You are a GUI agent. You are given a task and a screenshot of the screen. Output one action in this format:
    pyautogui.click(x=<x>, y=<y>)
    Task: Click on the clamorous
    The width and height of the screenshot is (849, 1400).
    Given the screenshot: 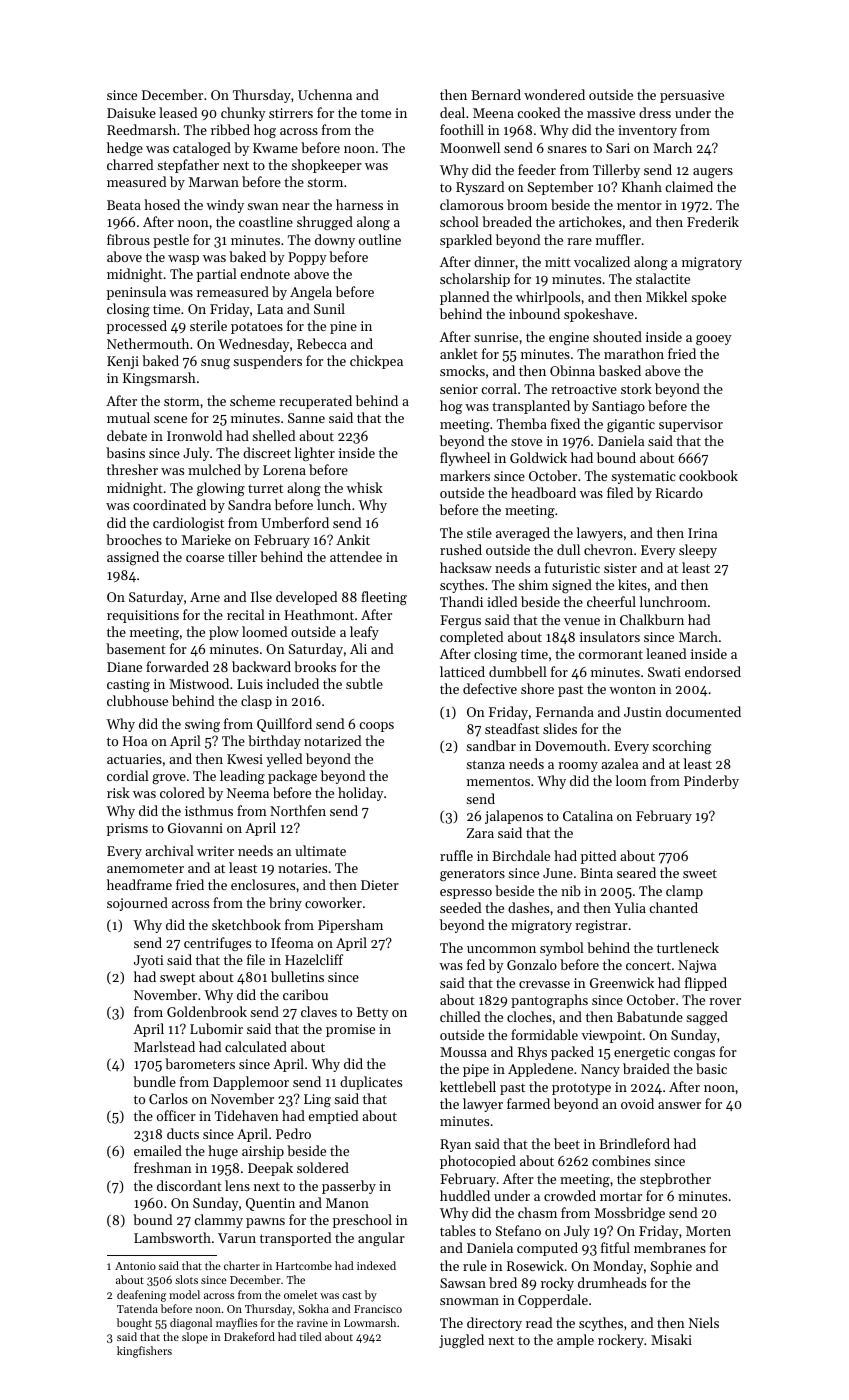 What is the action you would take?
    pyautogui.click(x=471, y=204)
